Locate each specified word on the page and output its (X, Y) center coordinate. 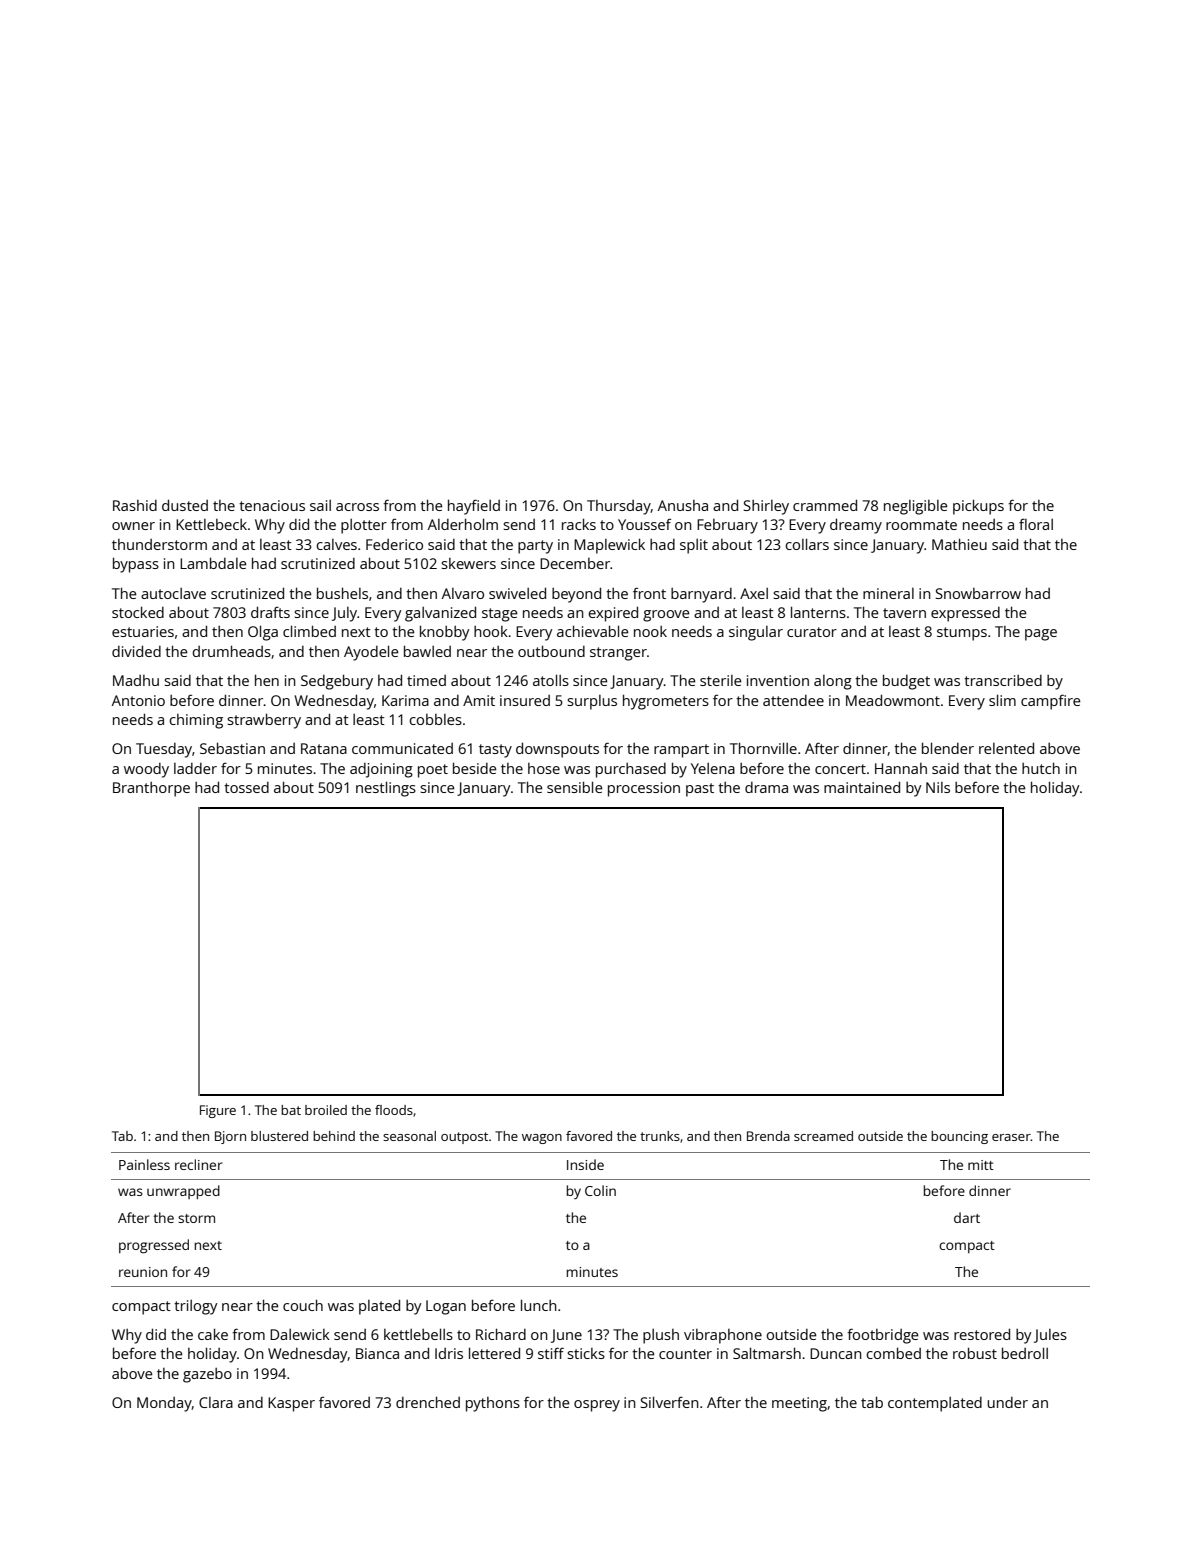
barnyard (701, 595)
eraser (1011, 1137)
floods (394, 1110)
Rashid (135, 505)
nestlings (386, 789)
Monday (164, 1404)
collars (807, 544)
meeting (799, 1404)
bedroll (1025, 1353)
